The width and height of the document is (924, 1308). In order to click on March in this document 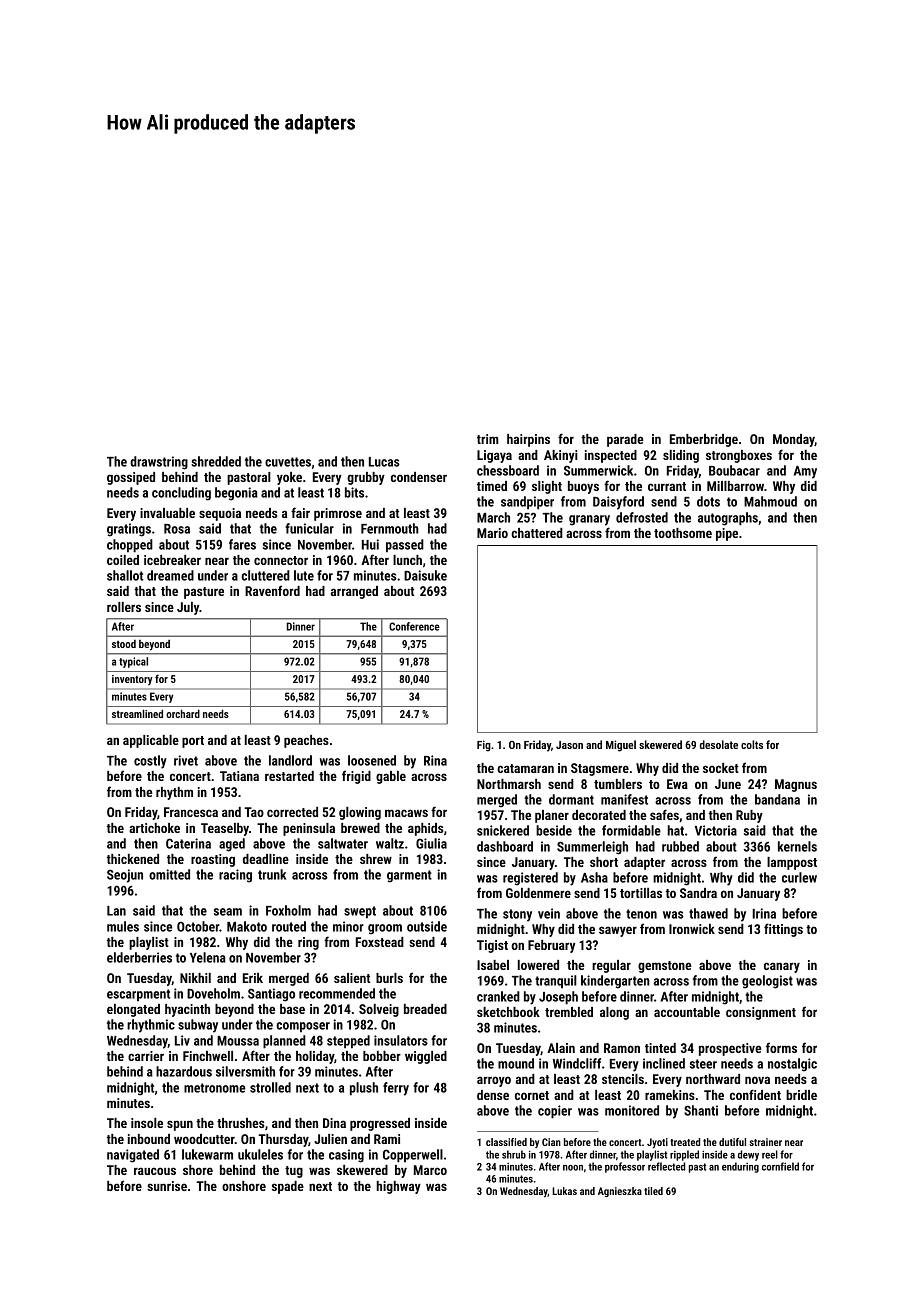, I will do `click(493, 517)`.
